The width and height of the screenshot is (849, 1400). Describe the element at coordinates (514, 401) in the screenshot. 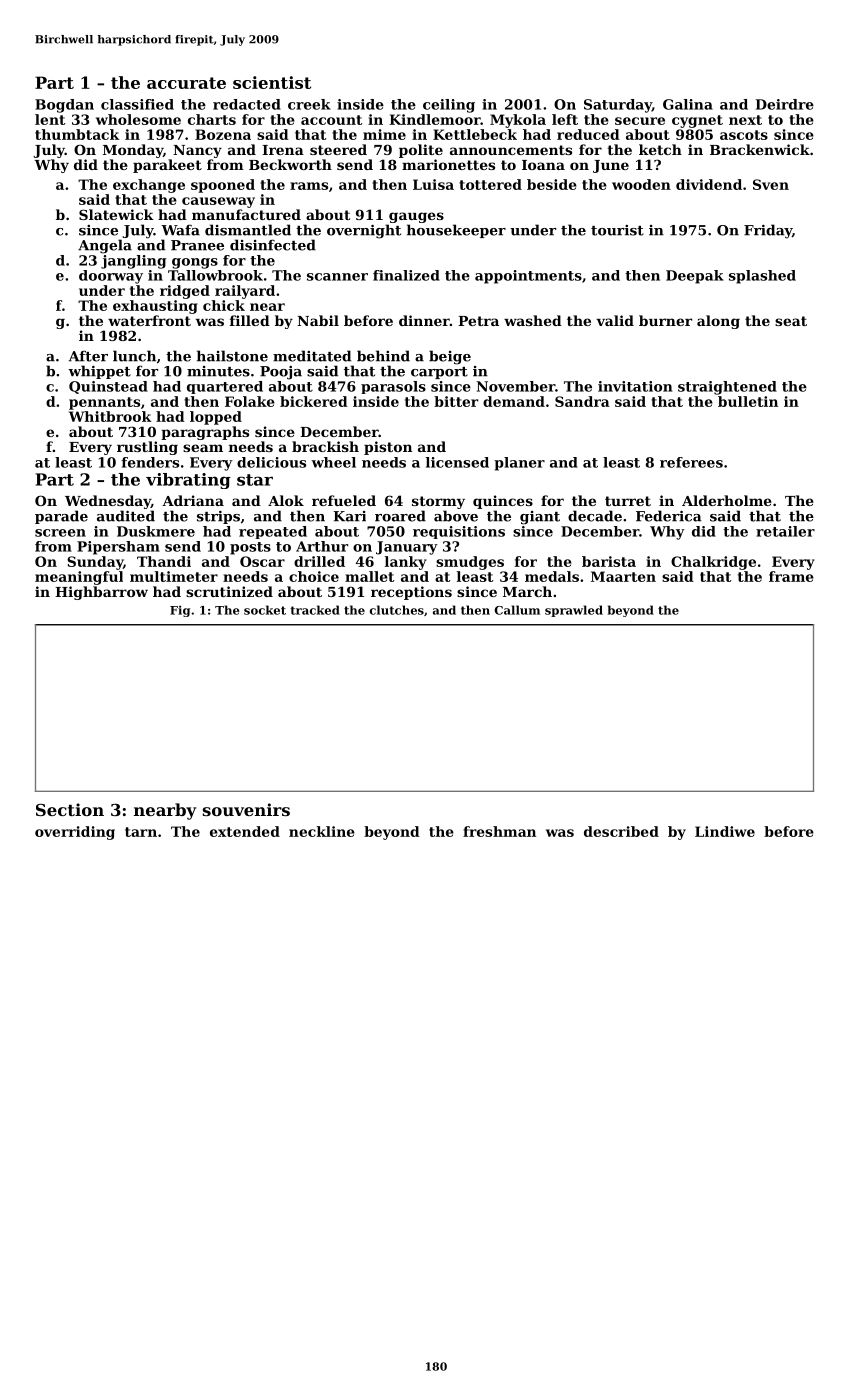

I see `demand` at that location.
